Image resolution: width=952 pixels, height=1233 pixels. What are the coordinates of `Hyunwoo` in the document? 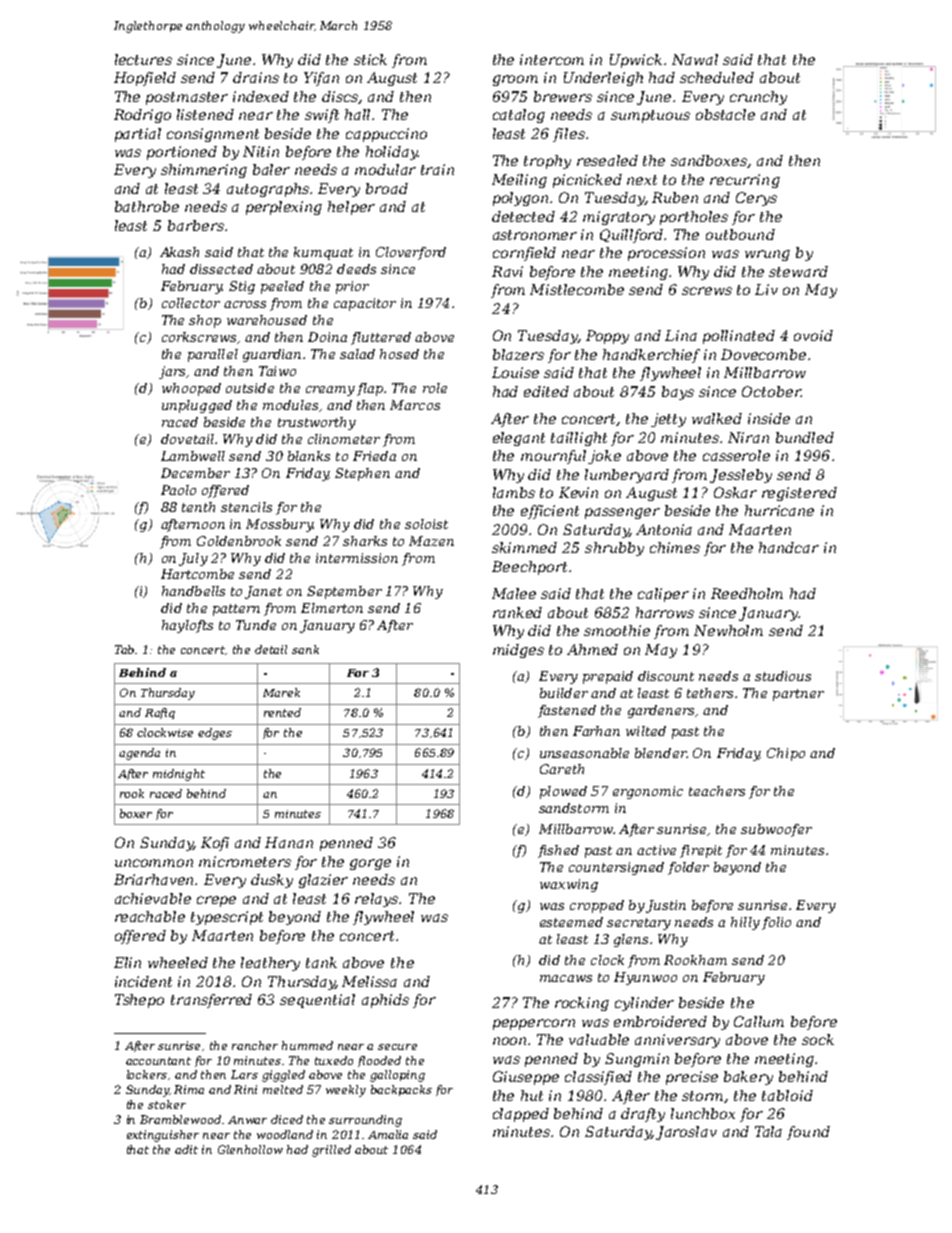 It's located at (645, 978).
